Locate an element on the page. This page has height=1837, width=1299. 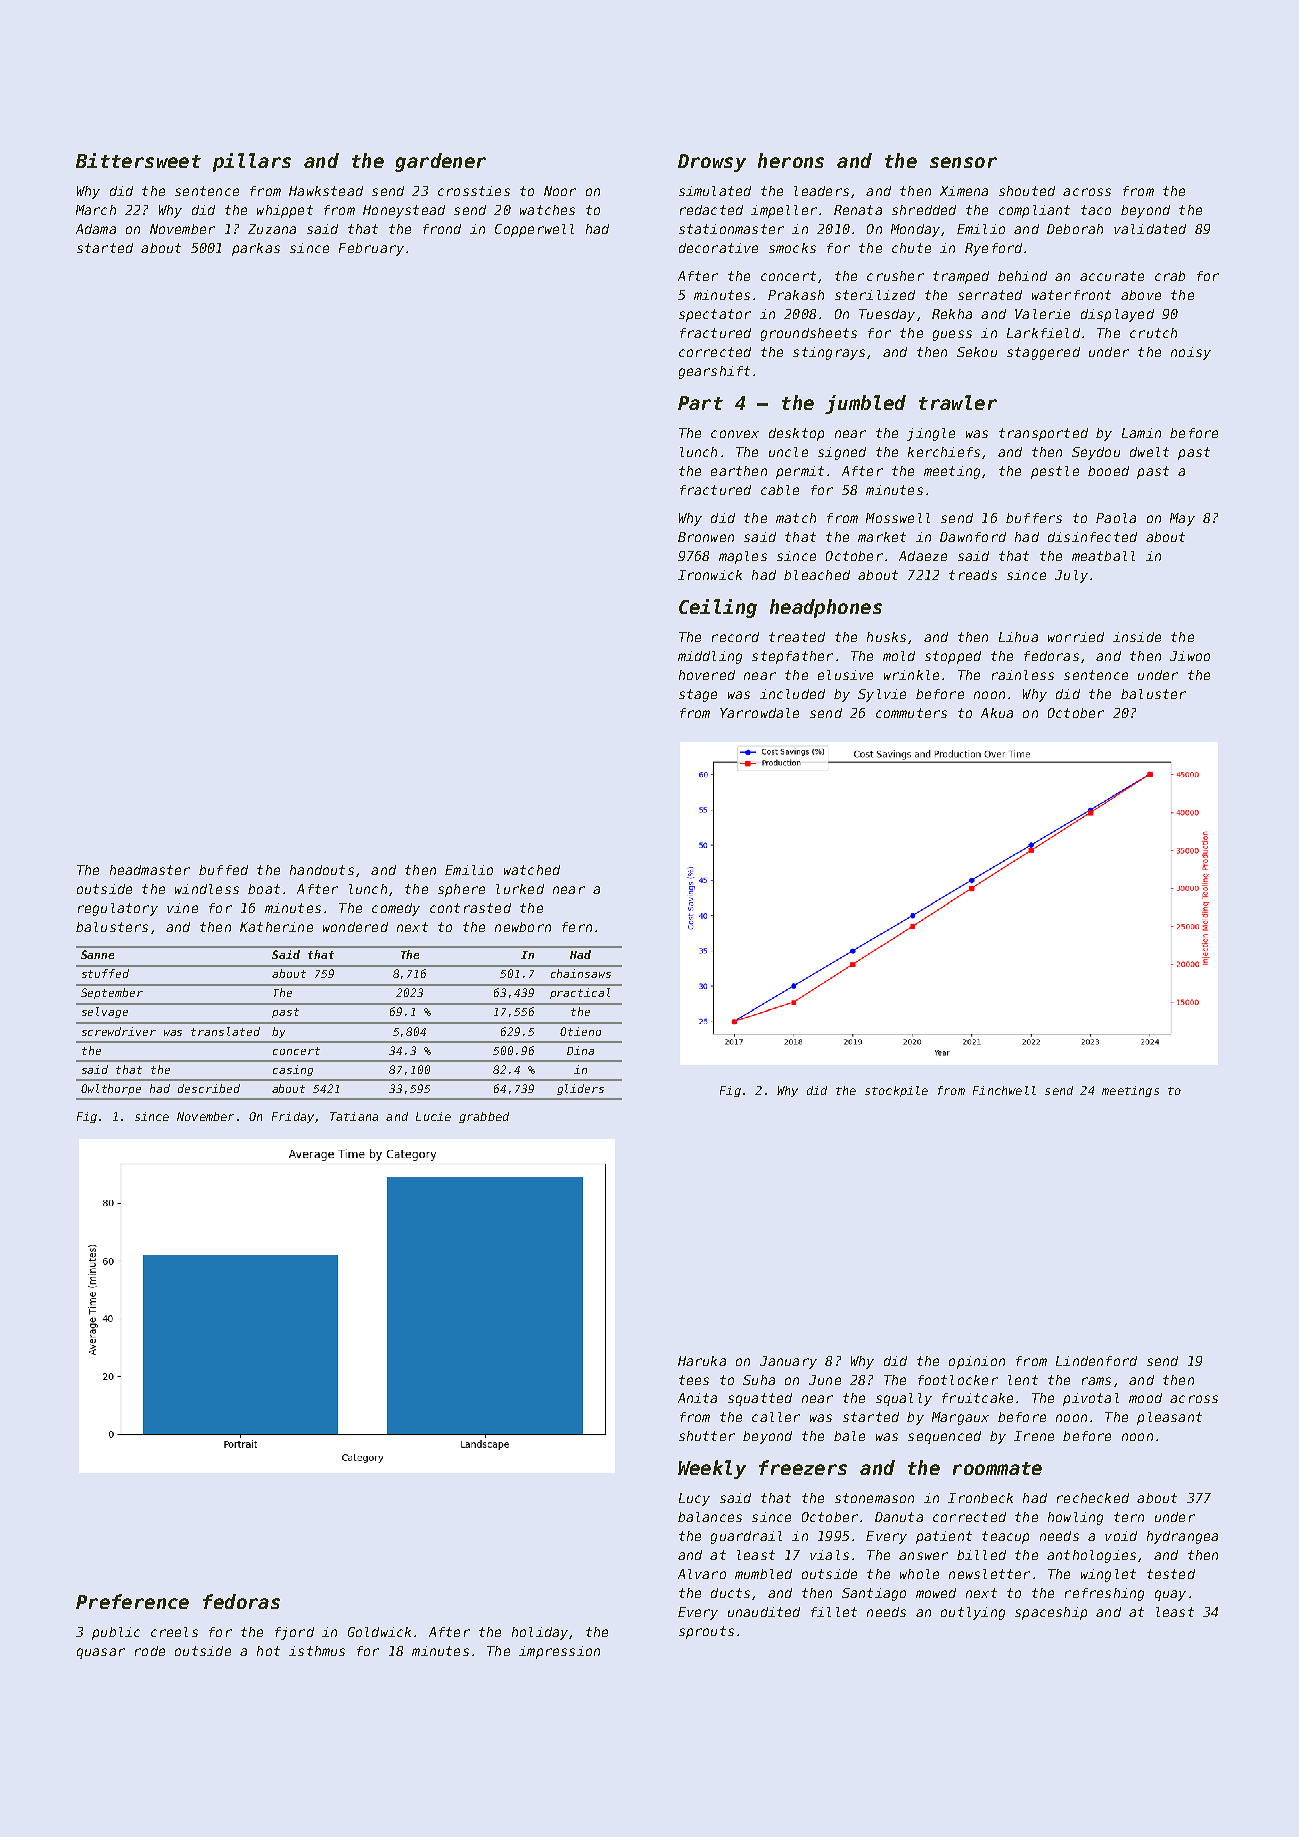
treated is located at coordinates (797, 637).
